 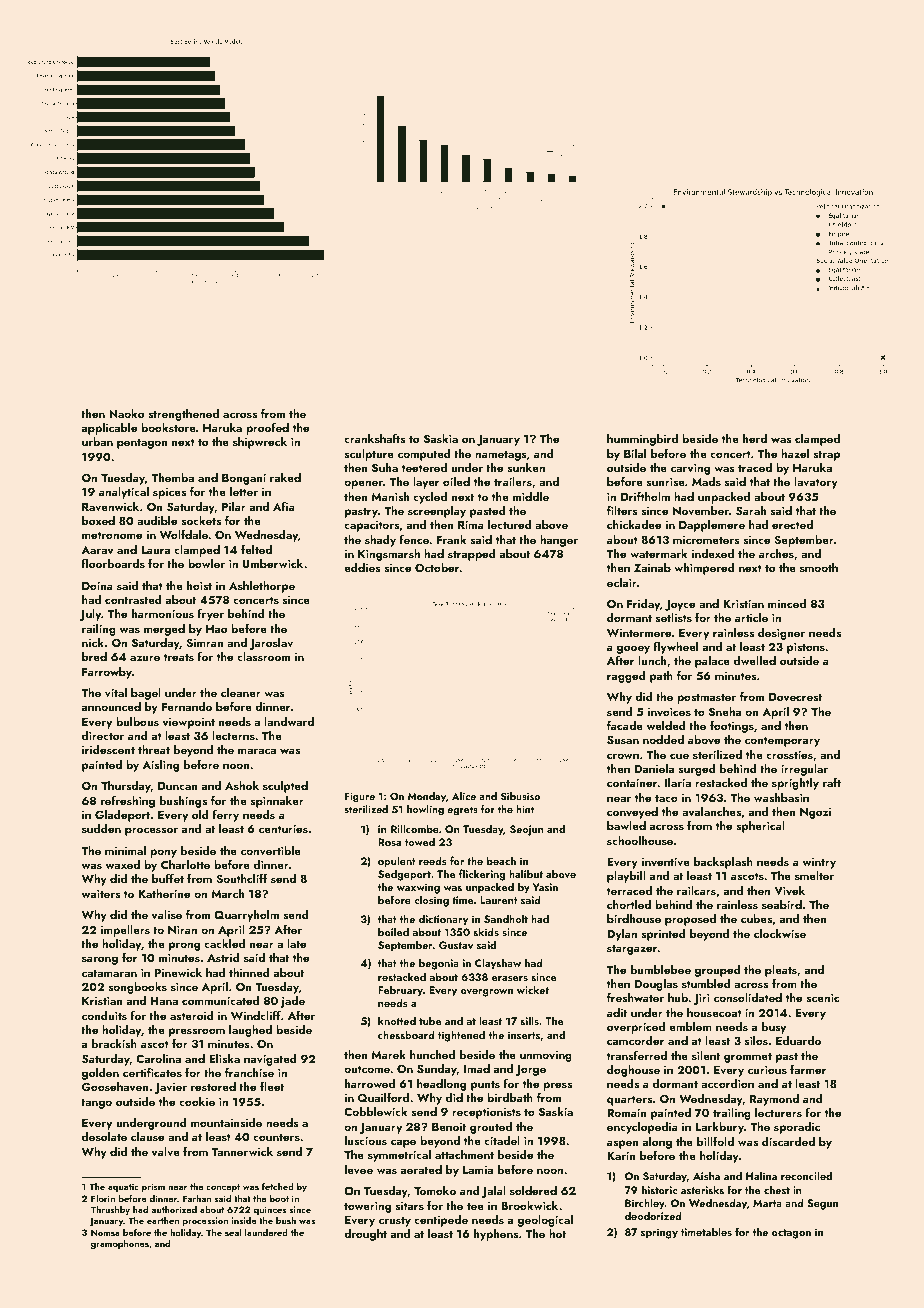 I want to click on palace, so click(x=712, y=662).
